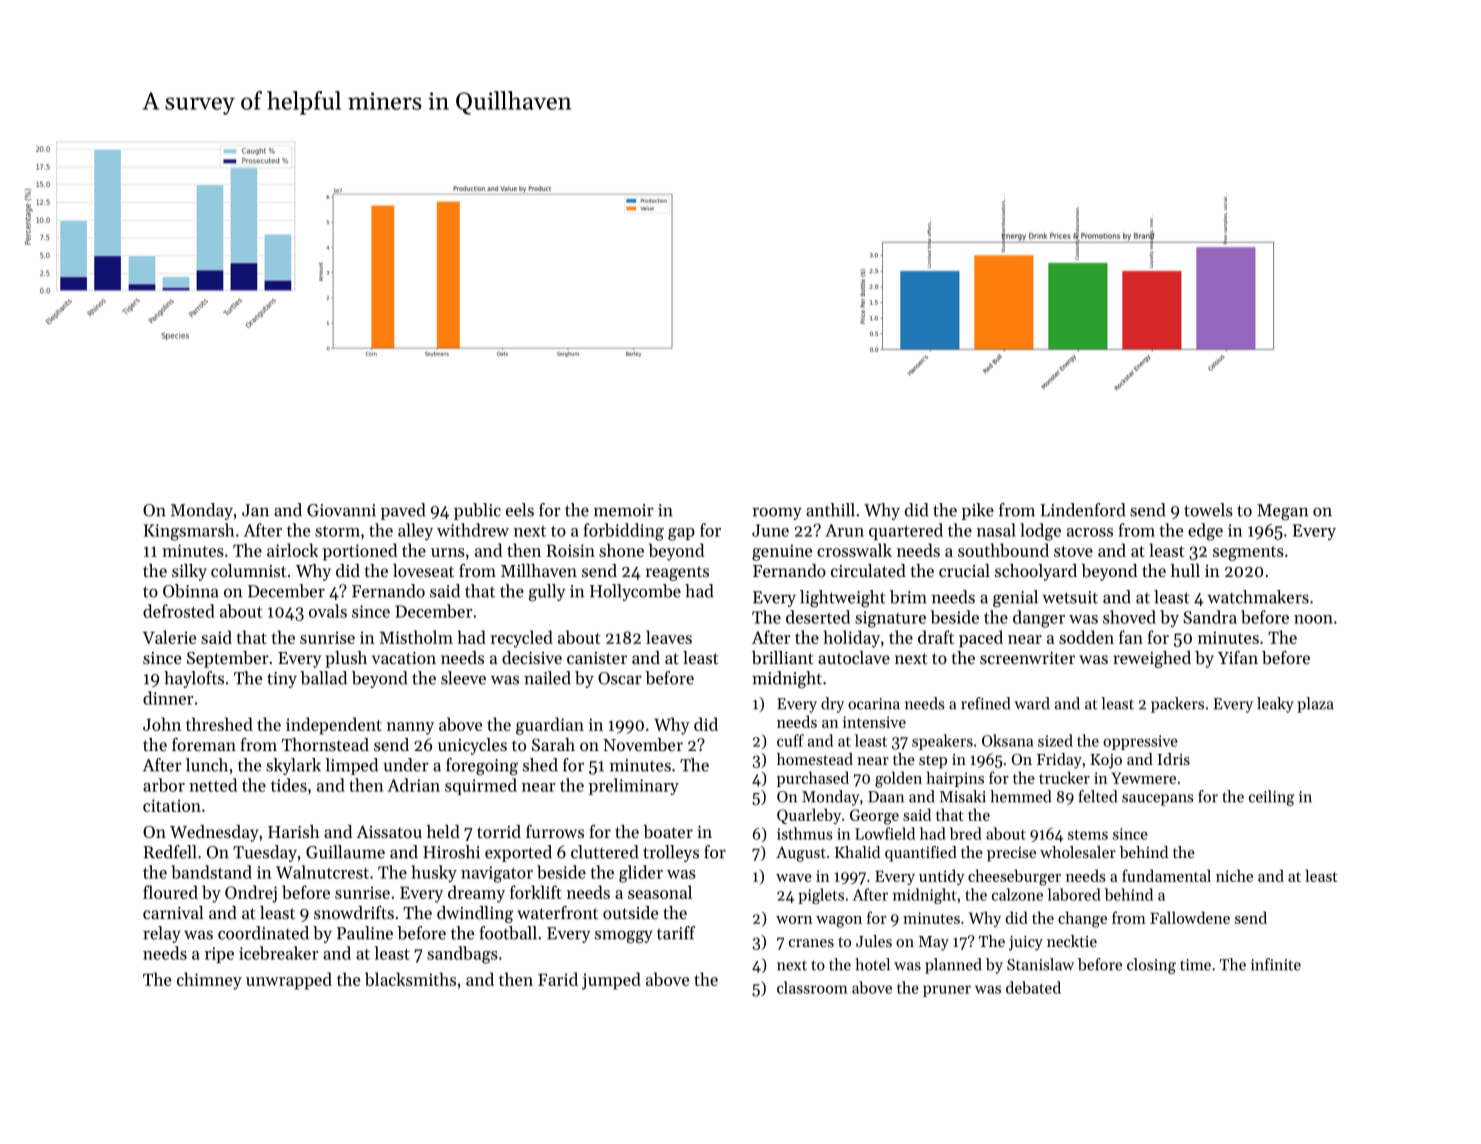 The height and width of the page is (1144, 1481). What do you see at coordinates (874, 941) in the page?
I see `Jules` at bounding box center [874, 941].
